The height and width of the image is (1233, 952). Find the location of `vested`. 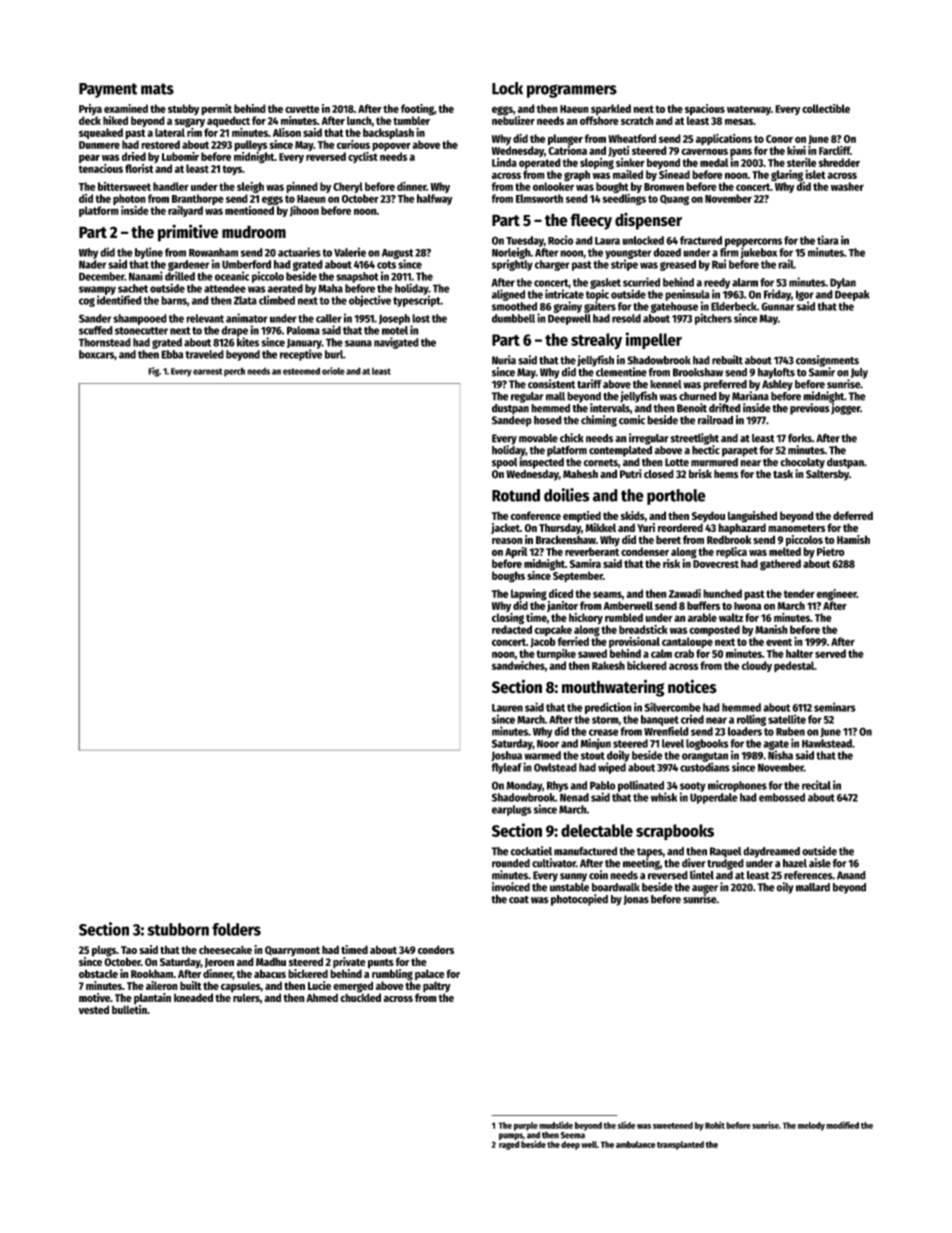

vested is located at coordinates (94, 1009).
